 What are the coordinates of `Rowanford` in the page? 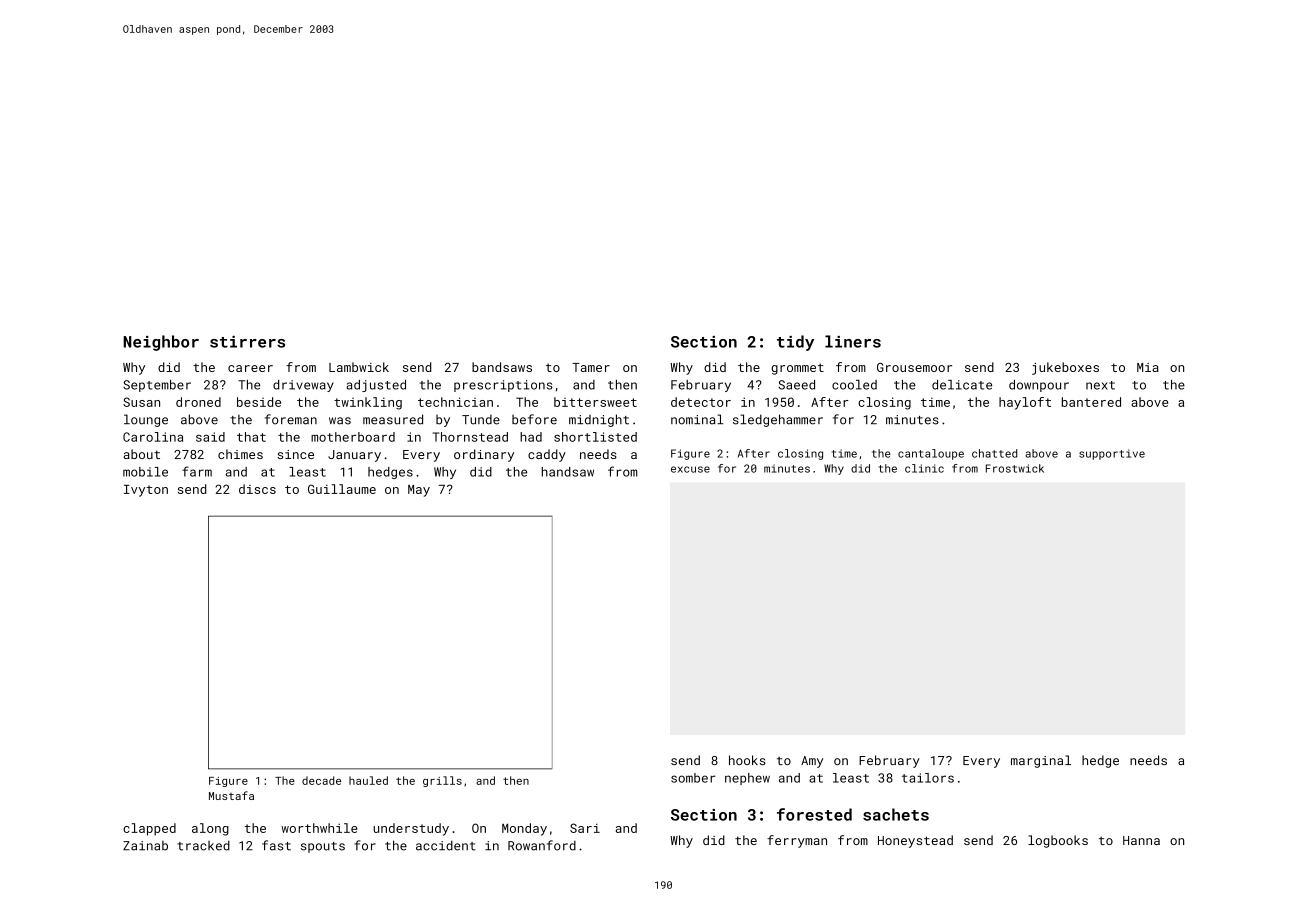 It's located at (542, 845).
